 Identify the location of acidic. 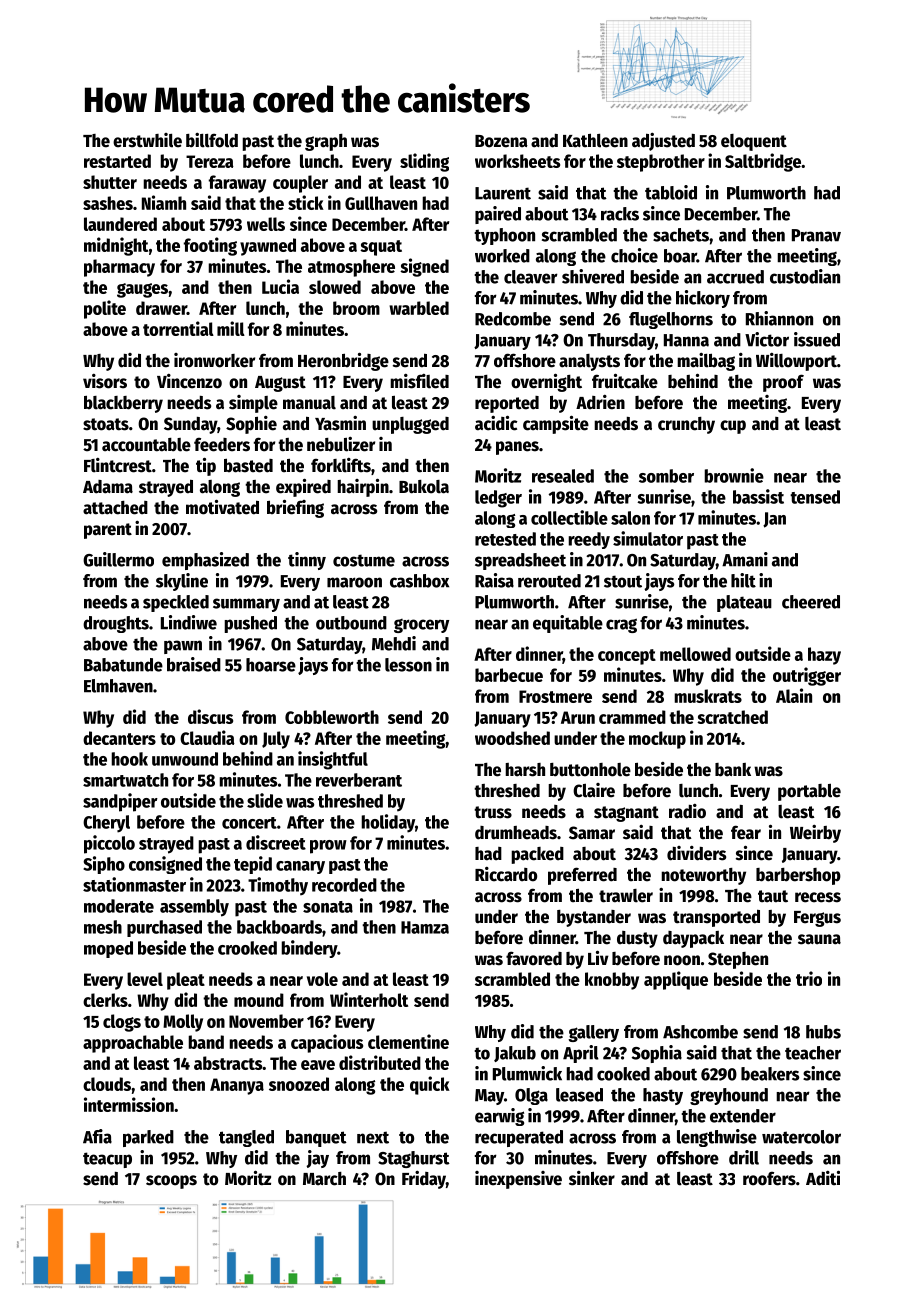
(496, 423).
